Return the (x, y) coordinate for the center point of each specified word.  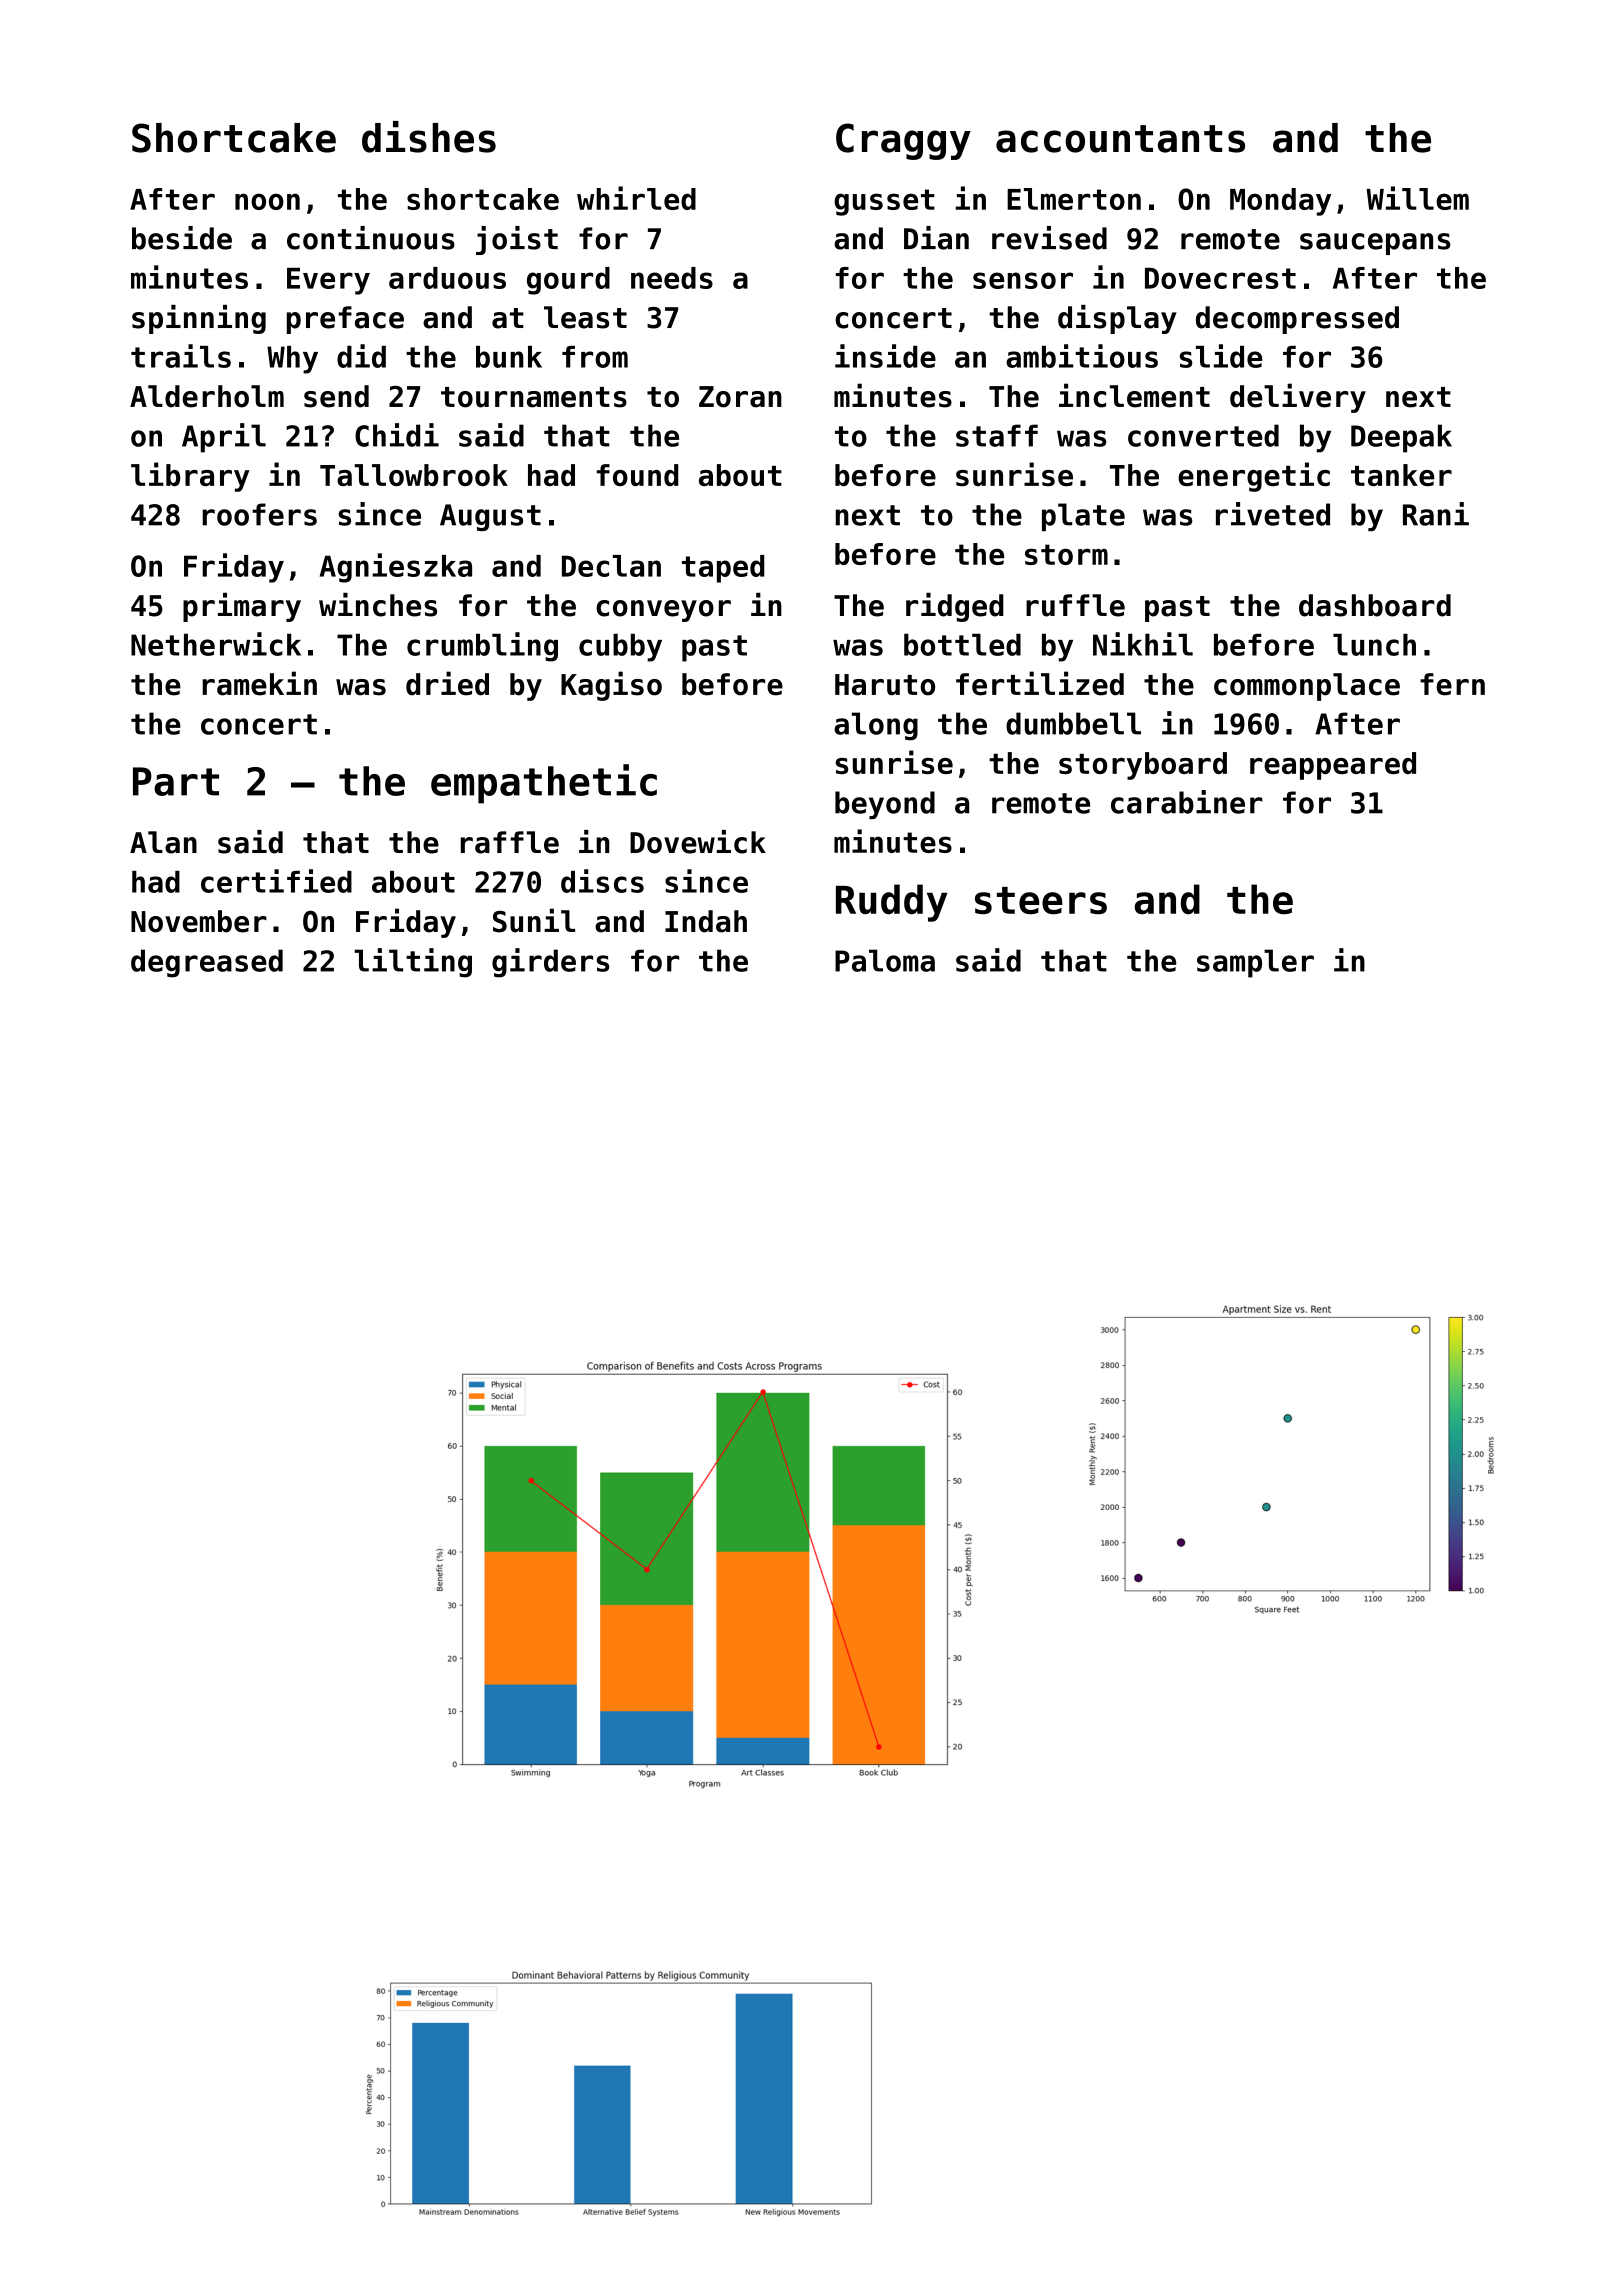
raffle (510, 842)
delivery (1298, 398)
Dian (936, 238)
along (876, 726)
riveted (1273, 514)
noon (267, 201)
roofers (259, 514)
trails (181, 356)
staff (997, 435)
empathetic (544, 784)
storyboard (1143, 766)
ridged (955, 607)
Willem (1417, 198)
